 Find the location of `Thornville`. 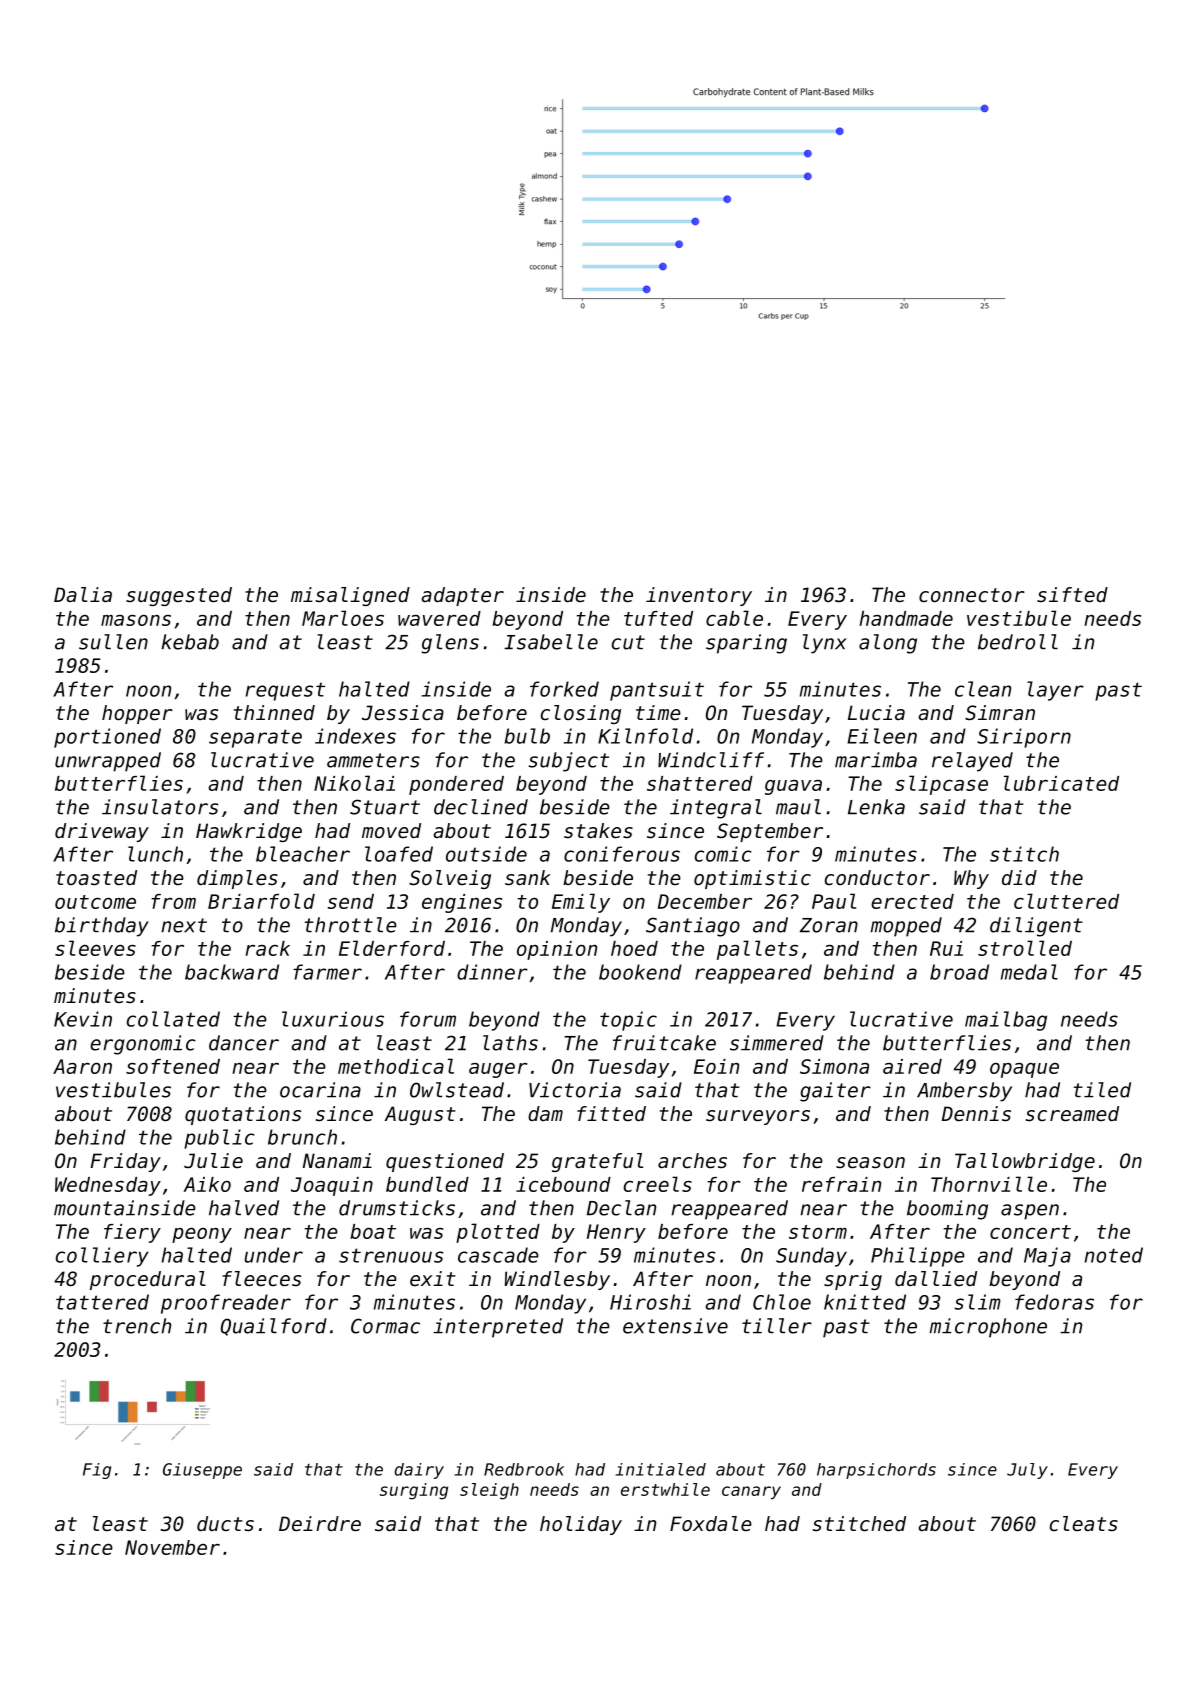

Thornville is located at coordinates (989, 1184).
